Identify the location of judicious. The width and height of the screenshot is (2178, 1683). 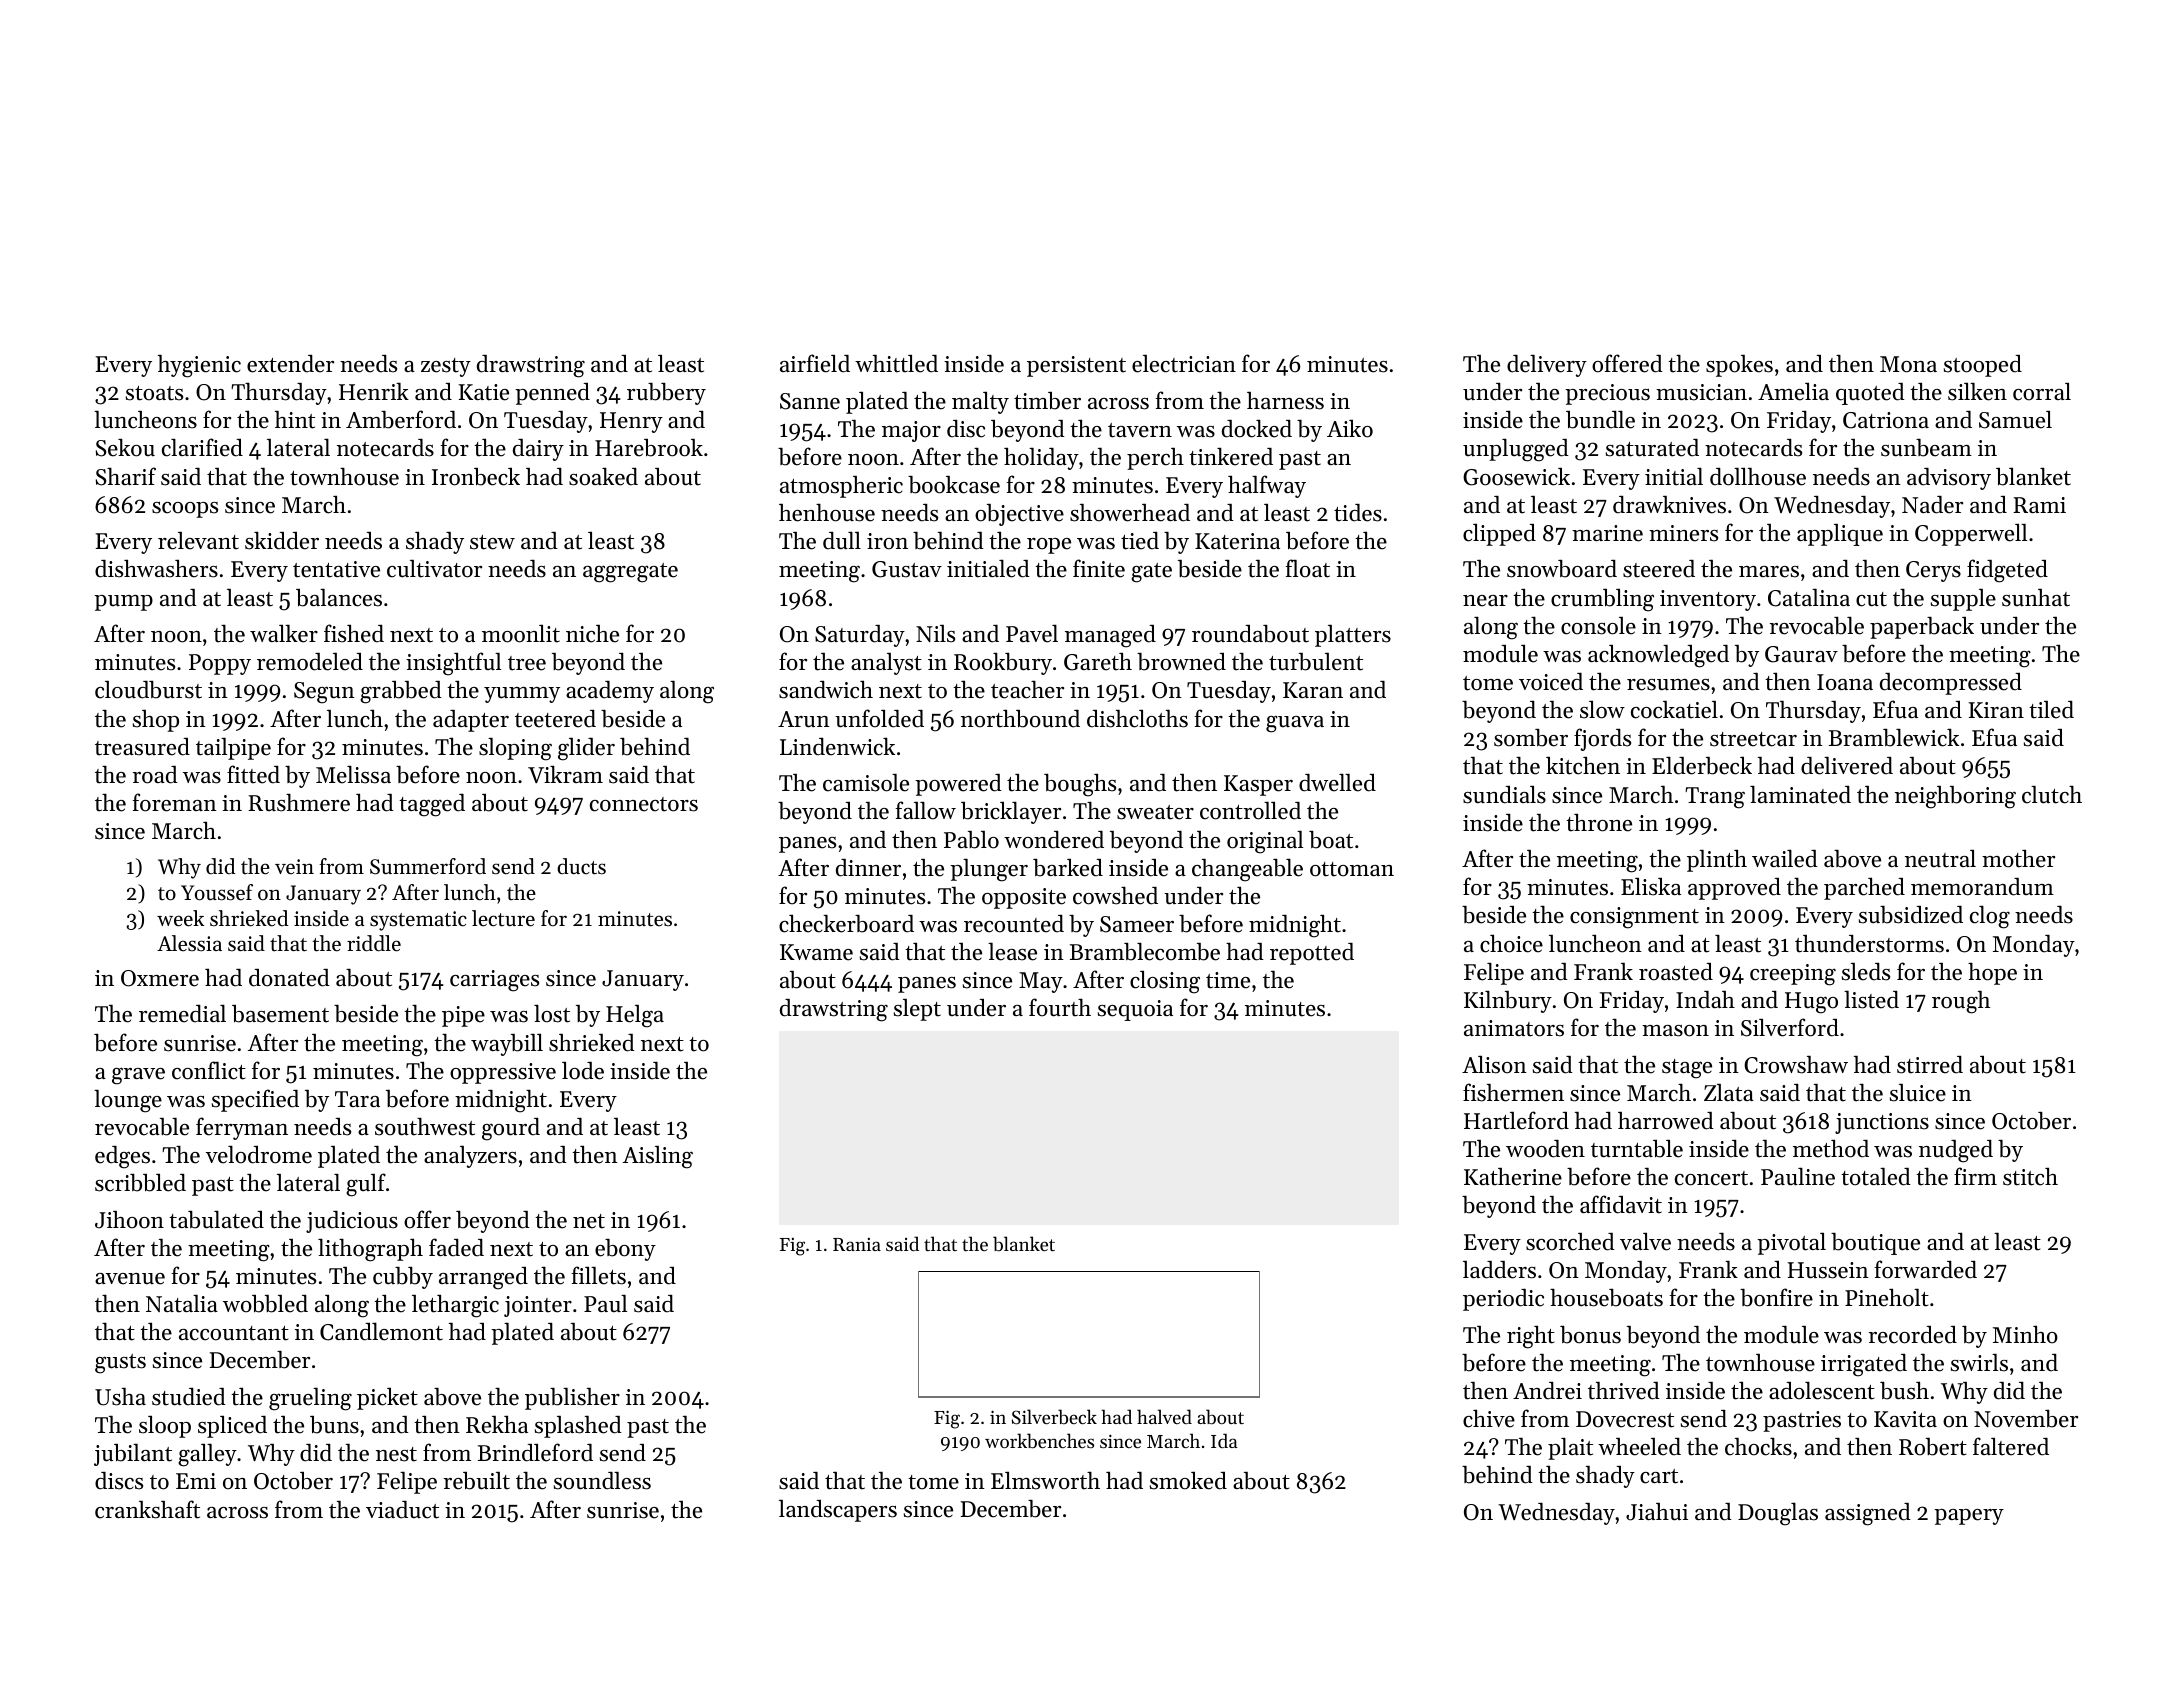
(352, 1222).
